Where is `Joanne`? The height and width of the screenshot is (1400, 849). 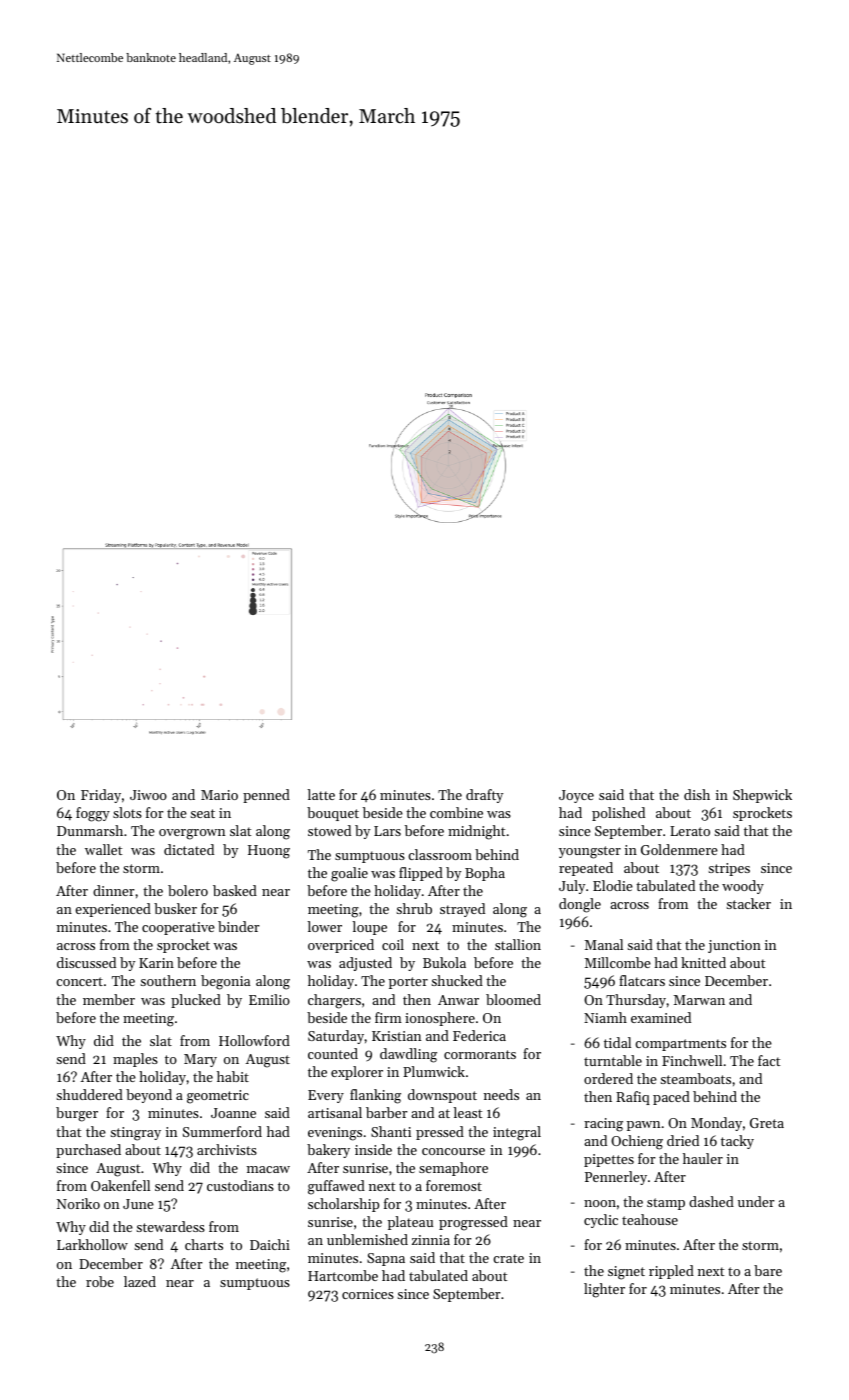 Joanne is located at coordinates (233, 1113).
